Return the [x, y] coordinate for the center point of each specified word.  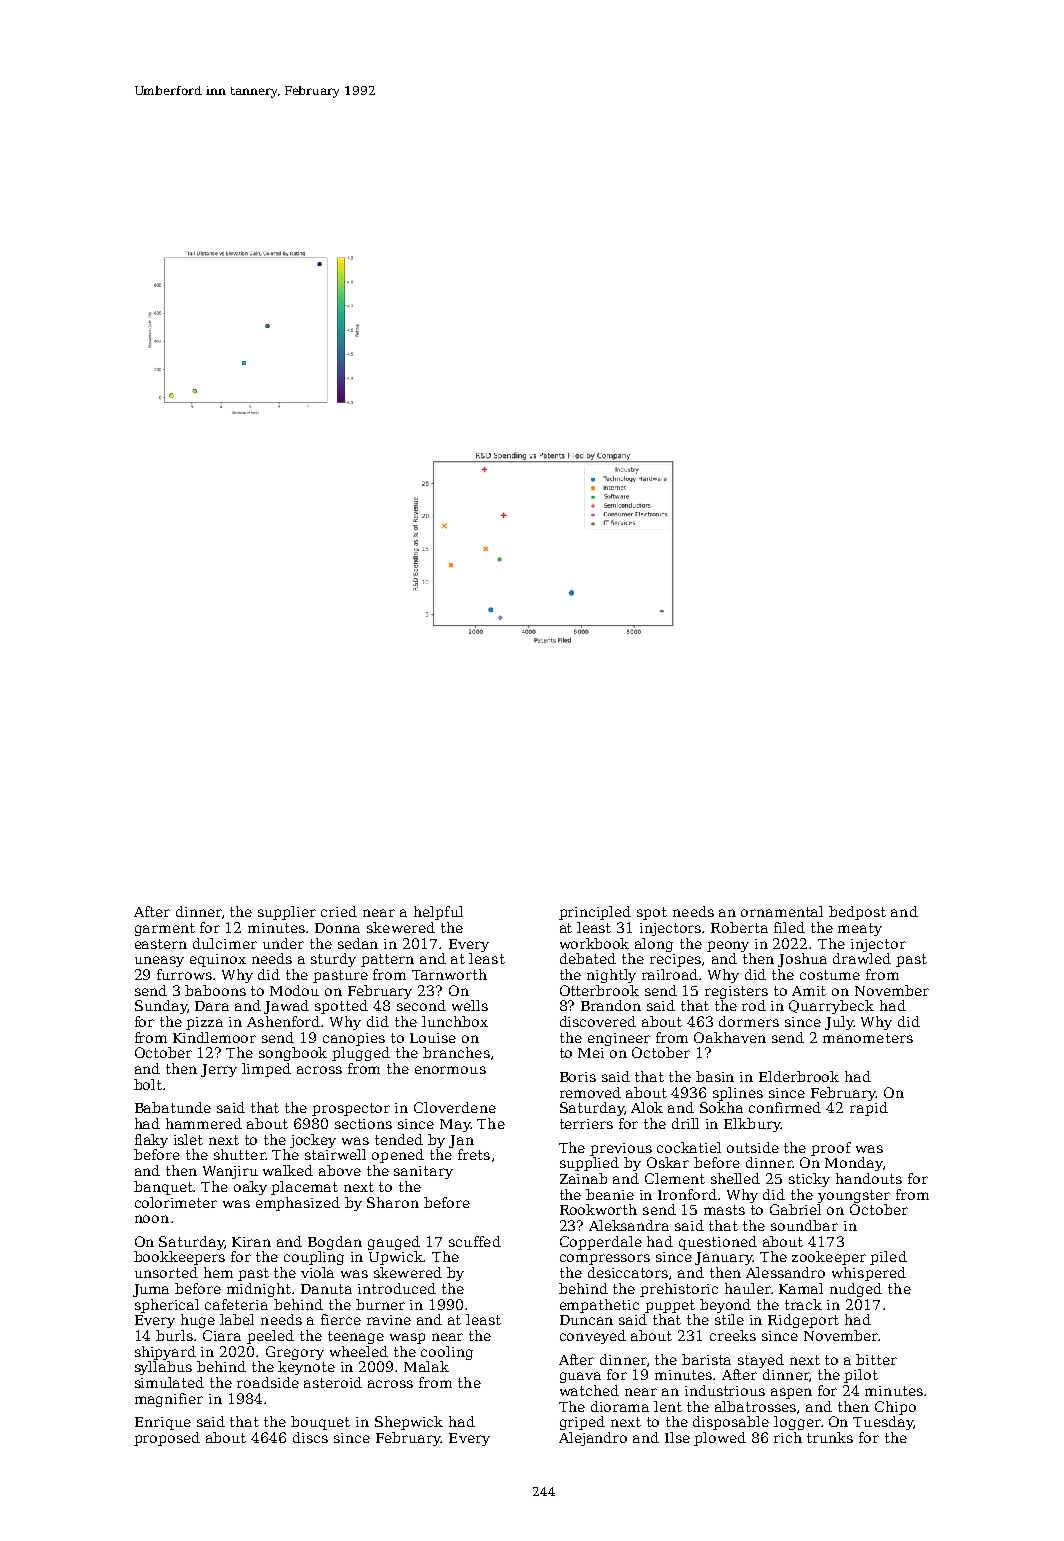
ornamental [782, 911]
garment [165, 929]
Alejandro [593, 1439]
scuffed [475, 1241]
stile [729, 1319]
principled [595, 913]
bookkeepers [179, 1258]
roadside [268, 1382]
